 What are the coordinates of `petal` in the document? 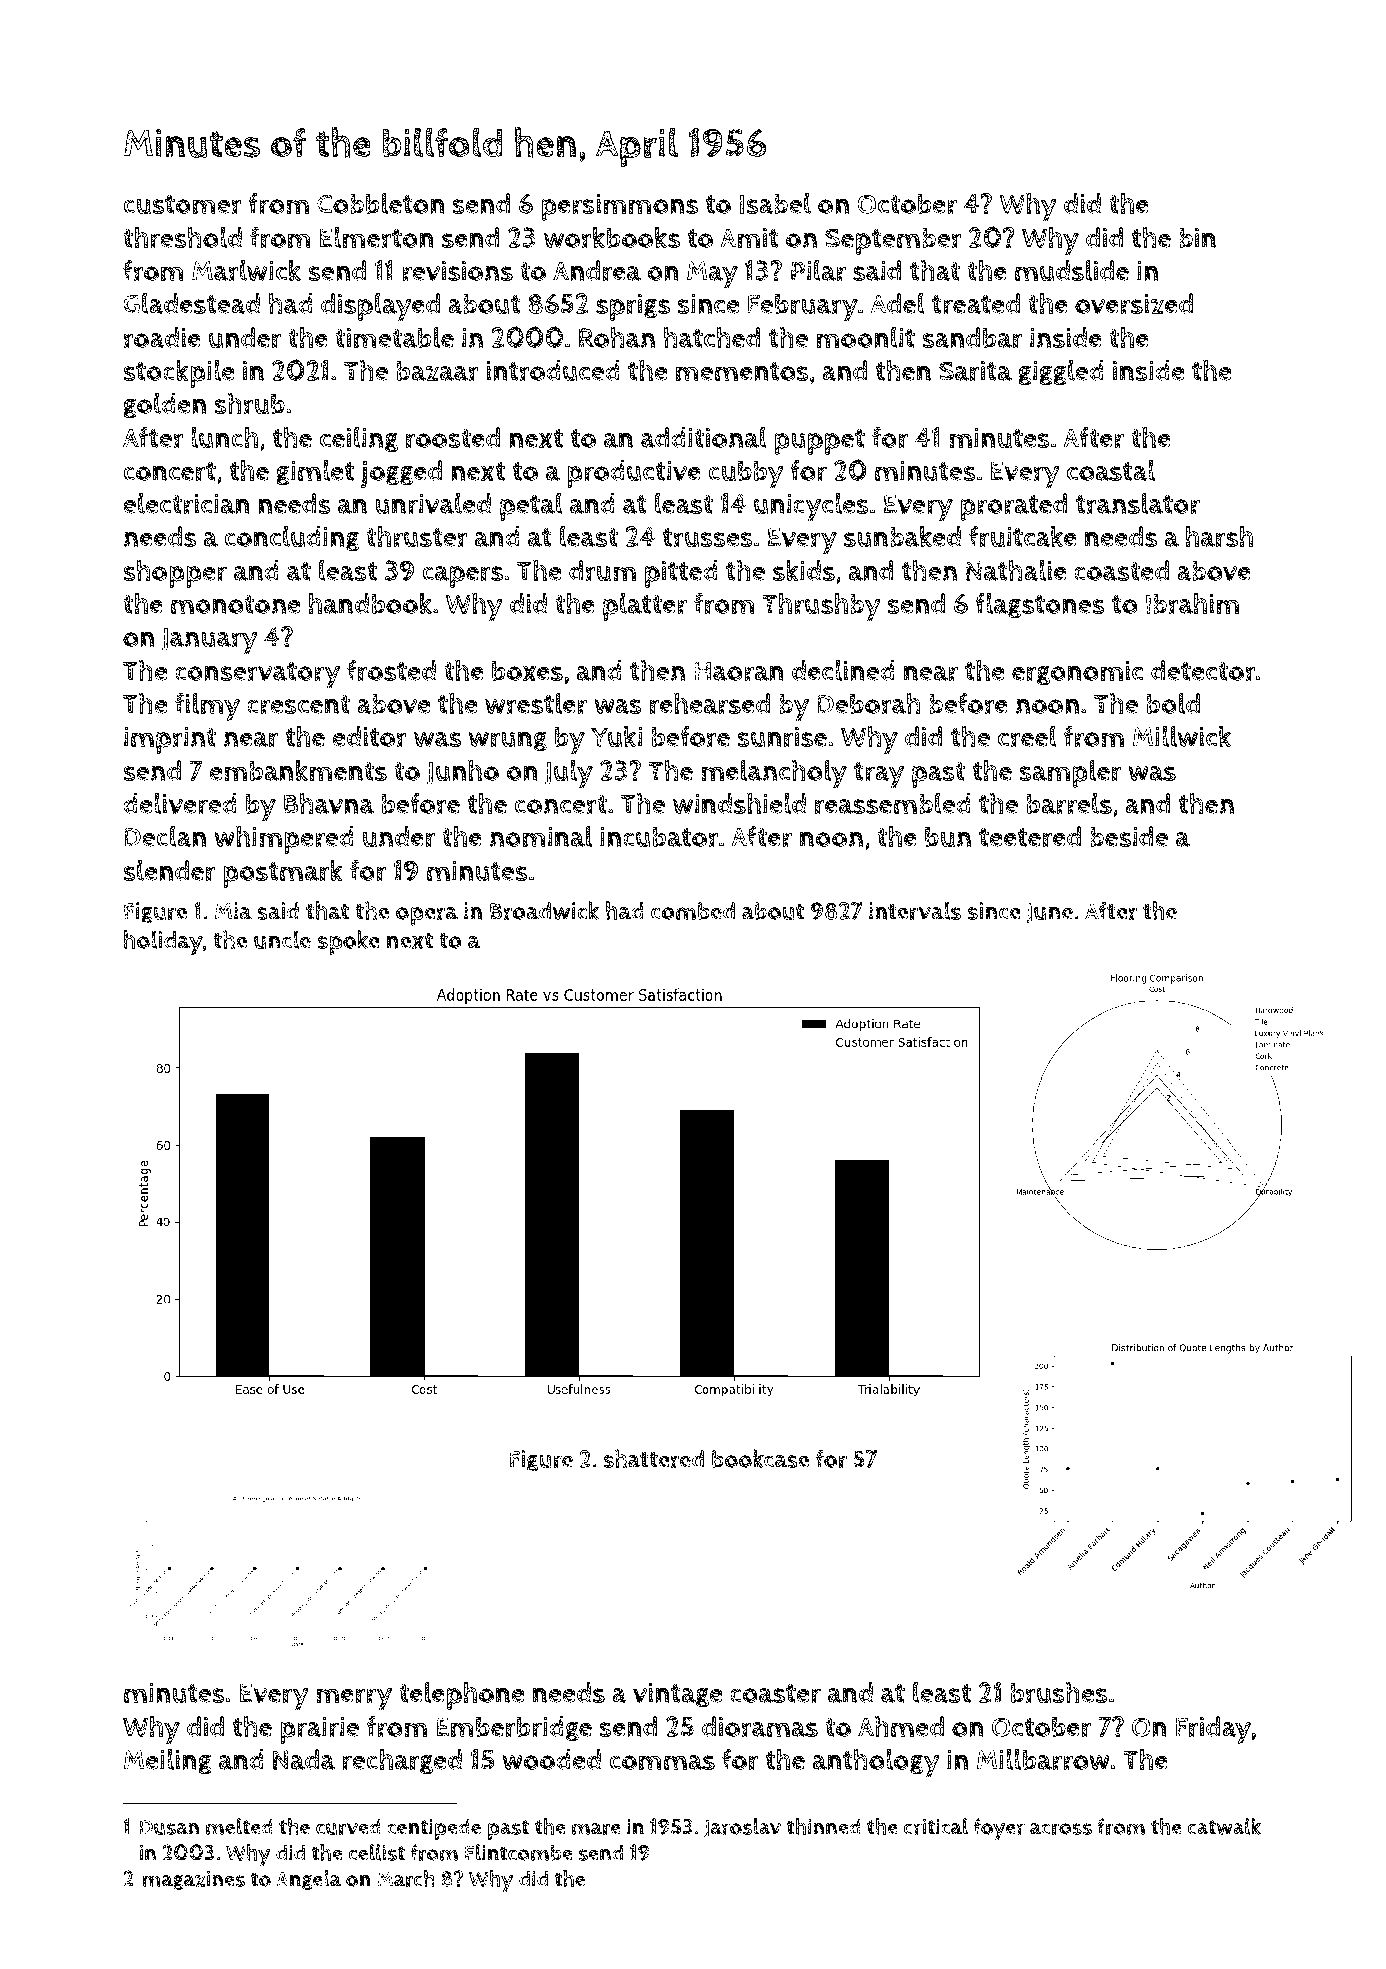 It's located at (531, 506).
